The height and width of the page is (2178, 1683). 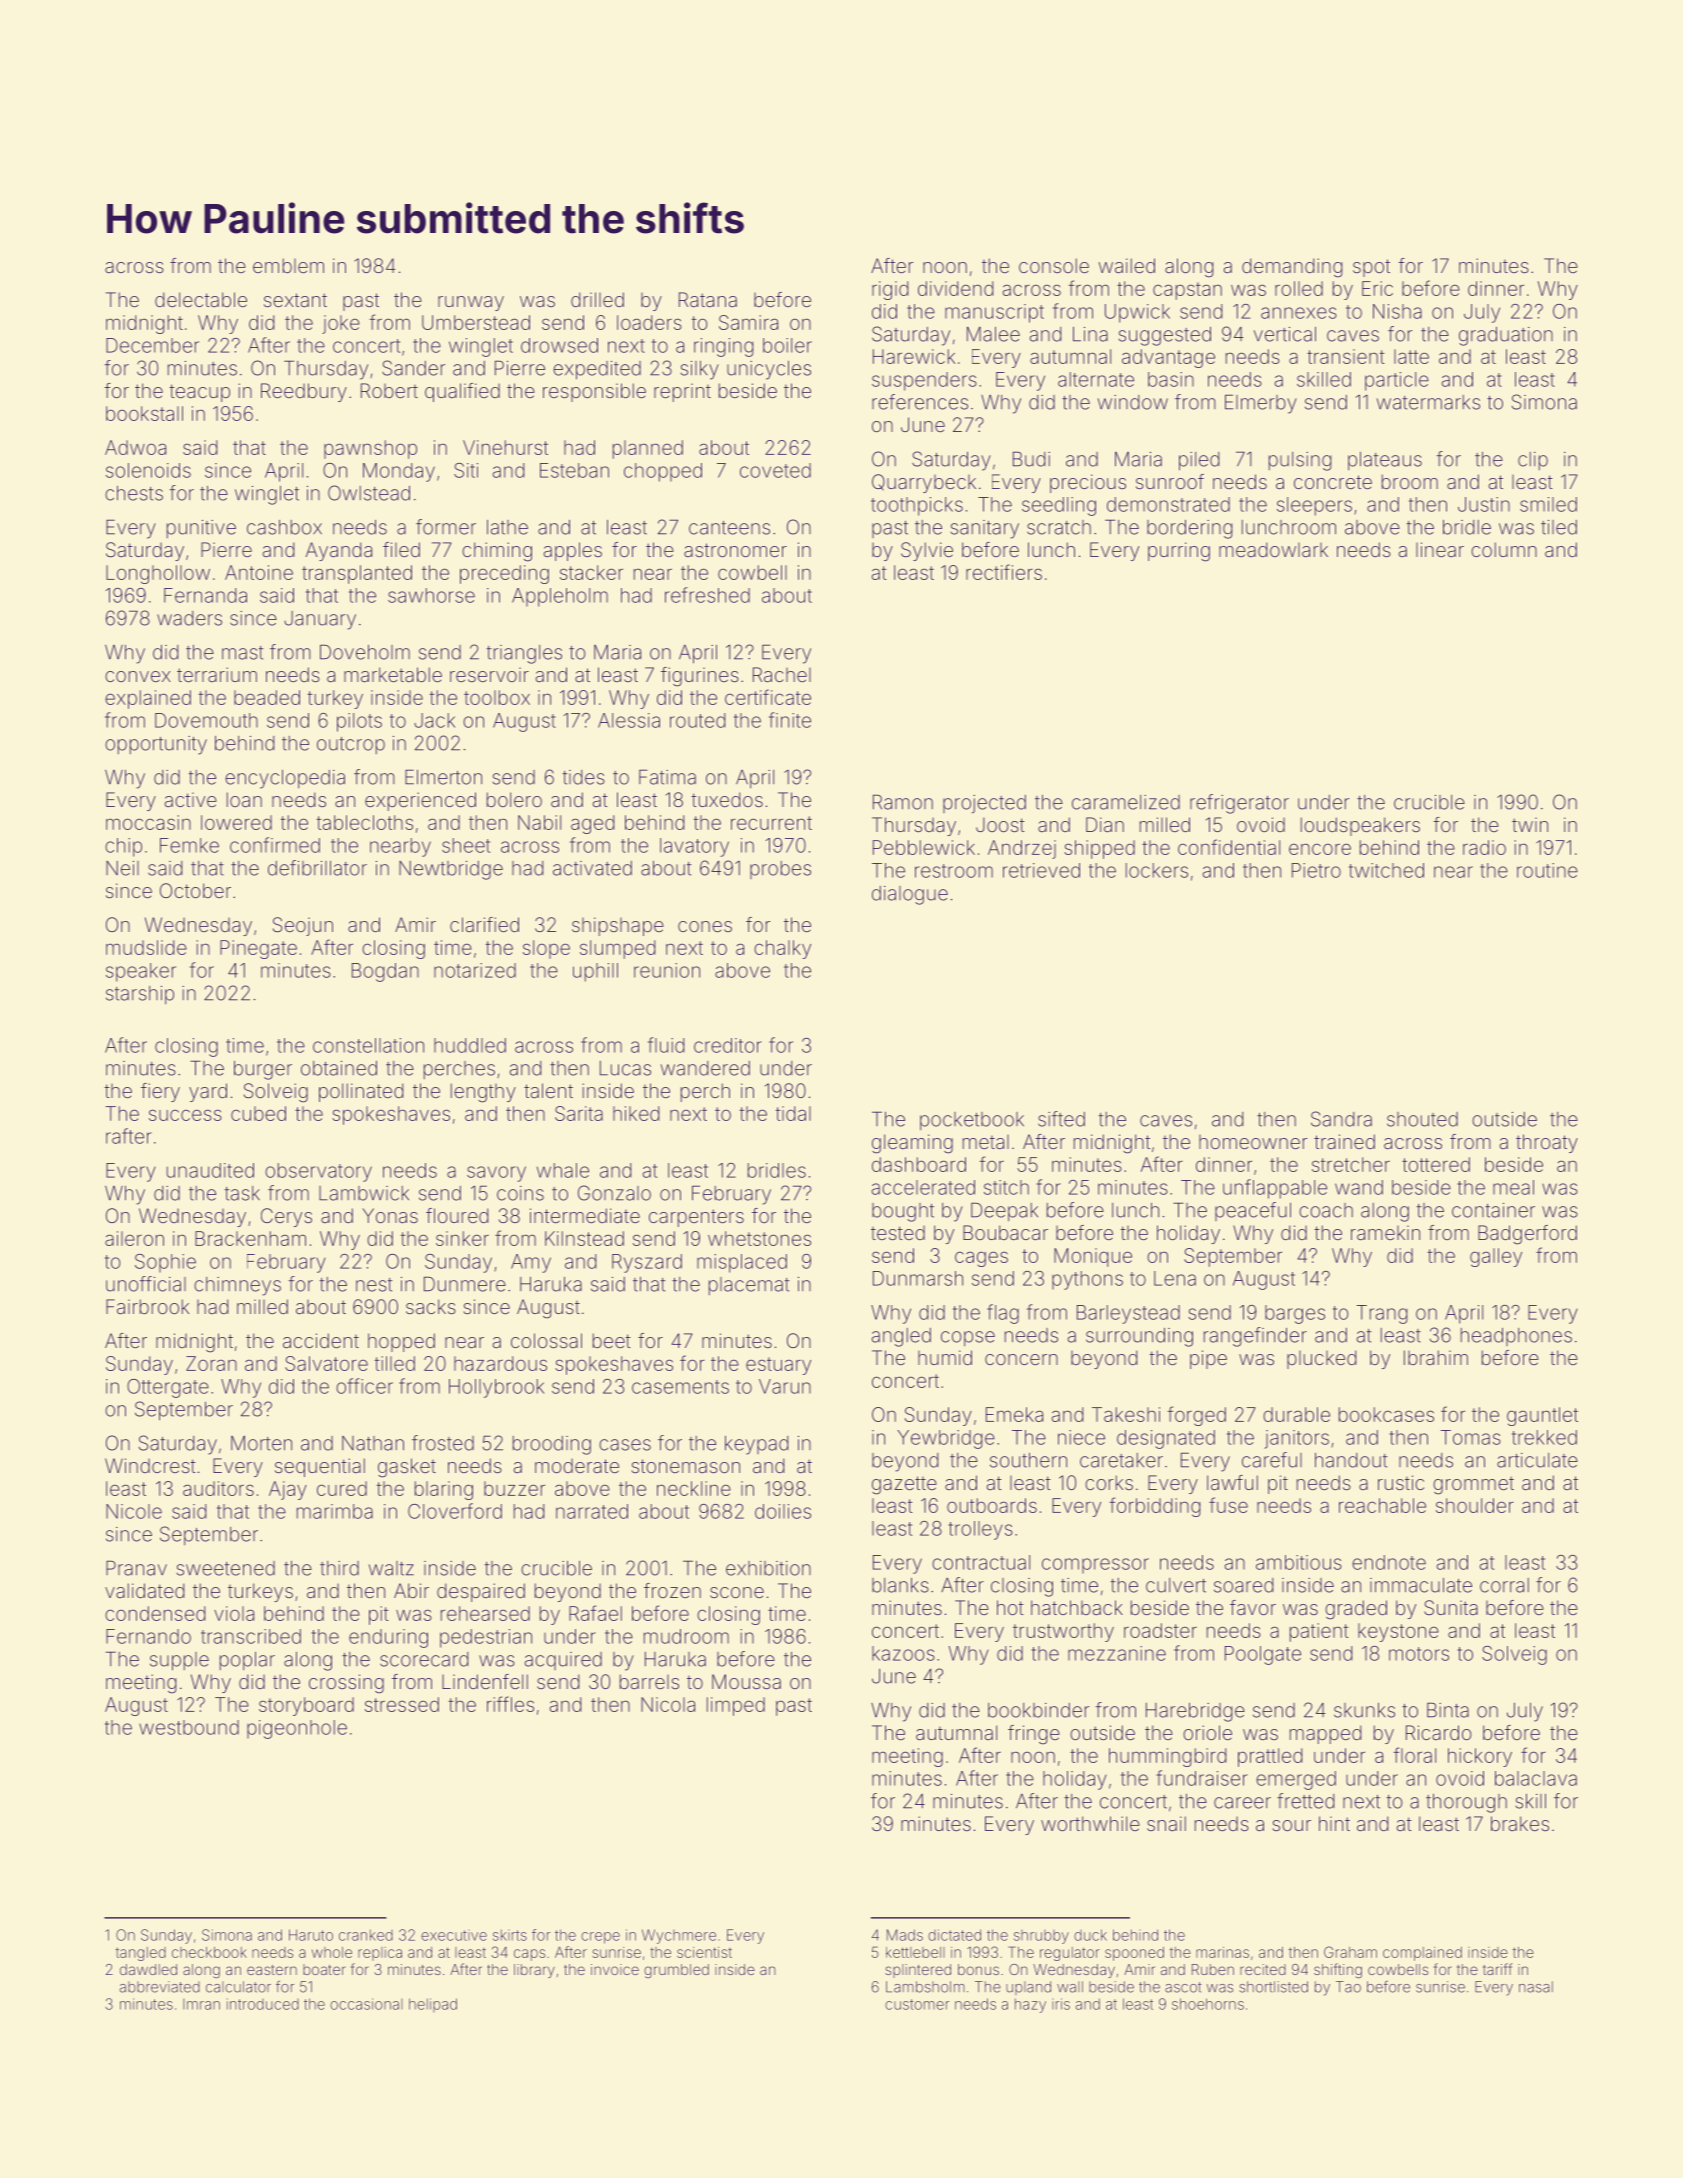 What do you see at coordinates (917, 2004) in the page?
I see `customer` at bounding box center [917, 2004].
